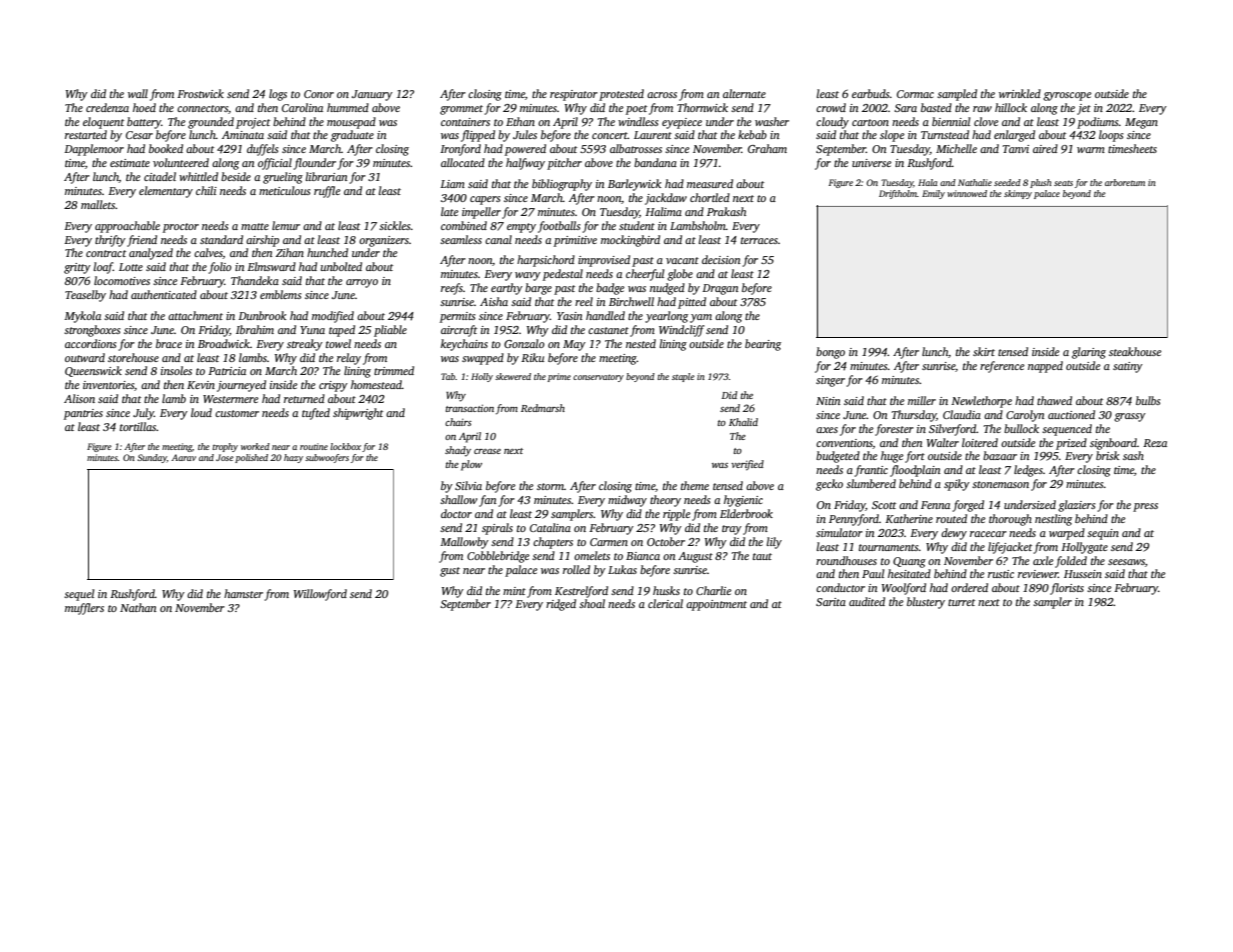  I want to click on earbuds, so click(871, 93).
